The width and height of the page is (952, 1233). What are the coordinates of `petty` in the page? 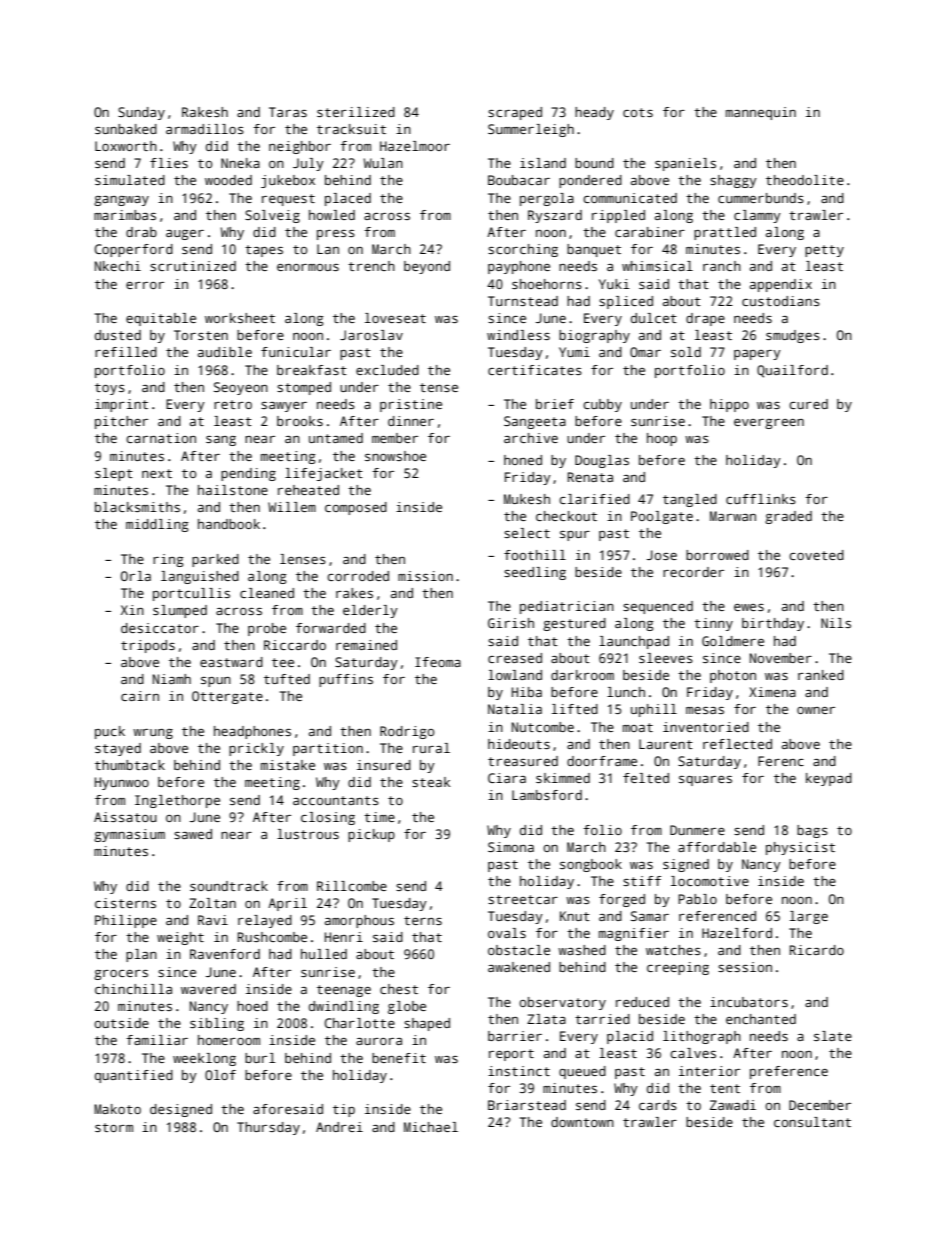 It's located at (824, 251).
